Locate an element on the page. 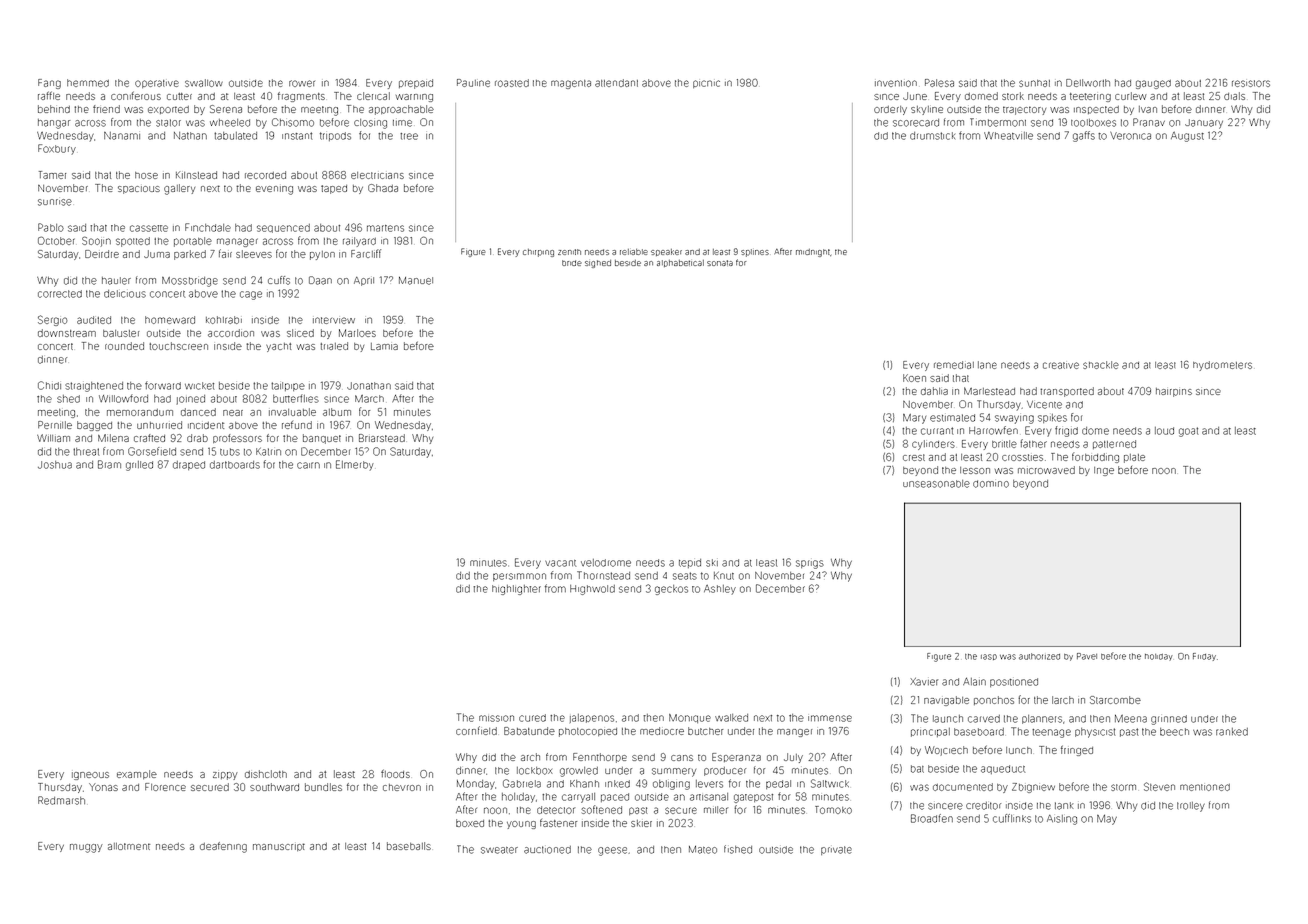 This page has height=924, width=1308. mission is located at coordinates (496, 718).
